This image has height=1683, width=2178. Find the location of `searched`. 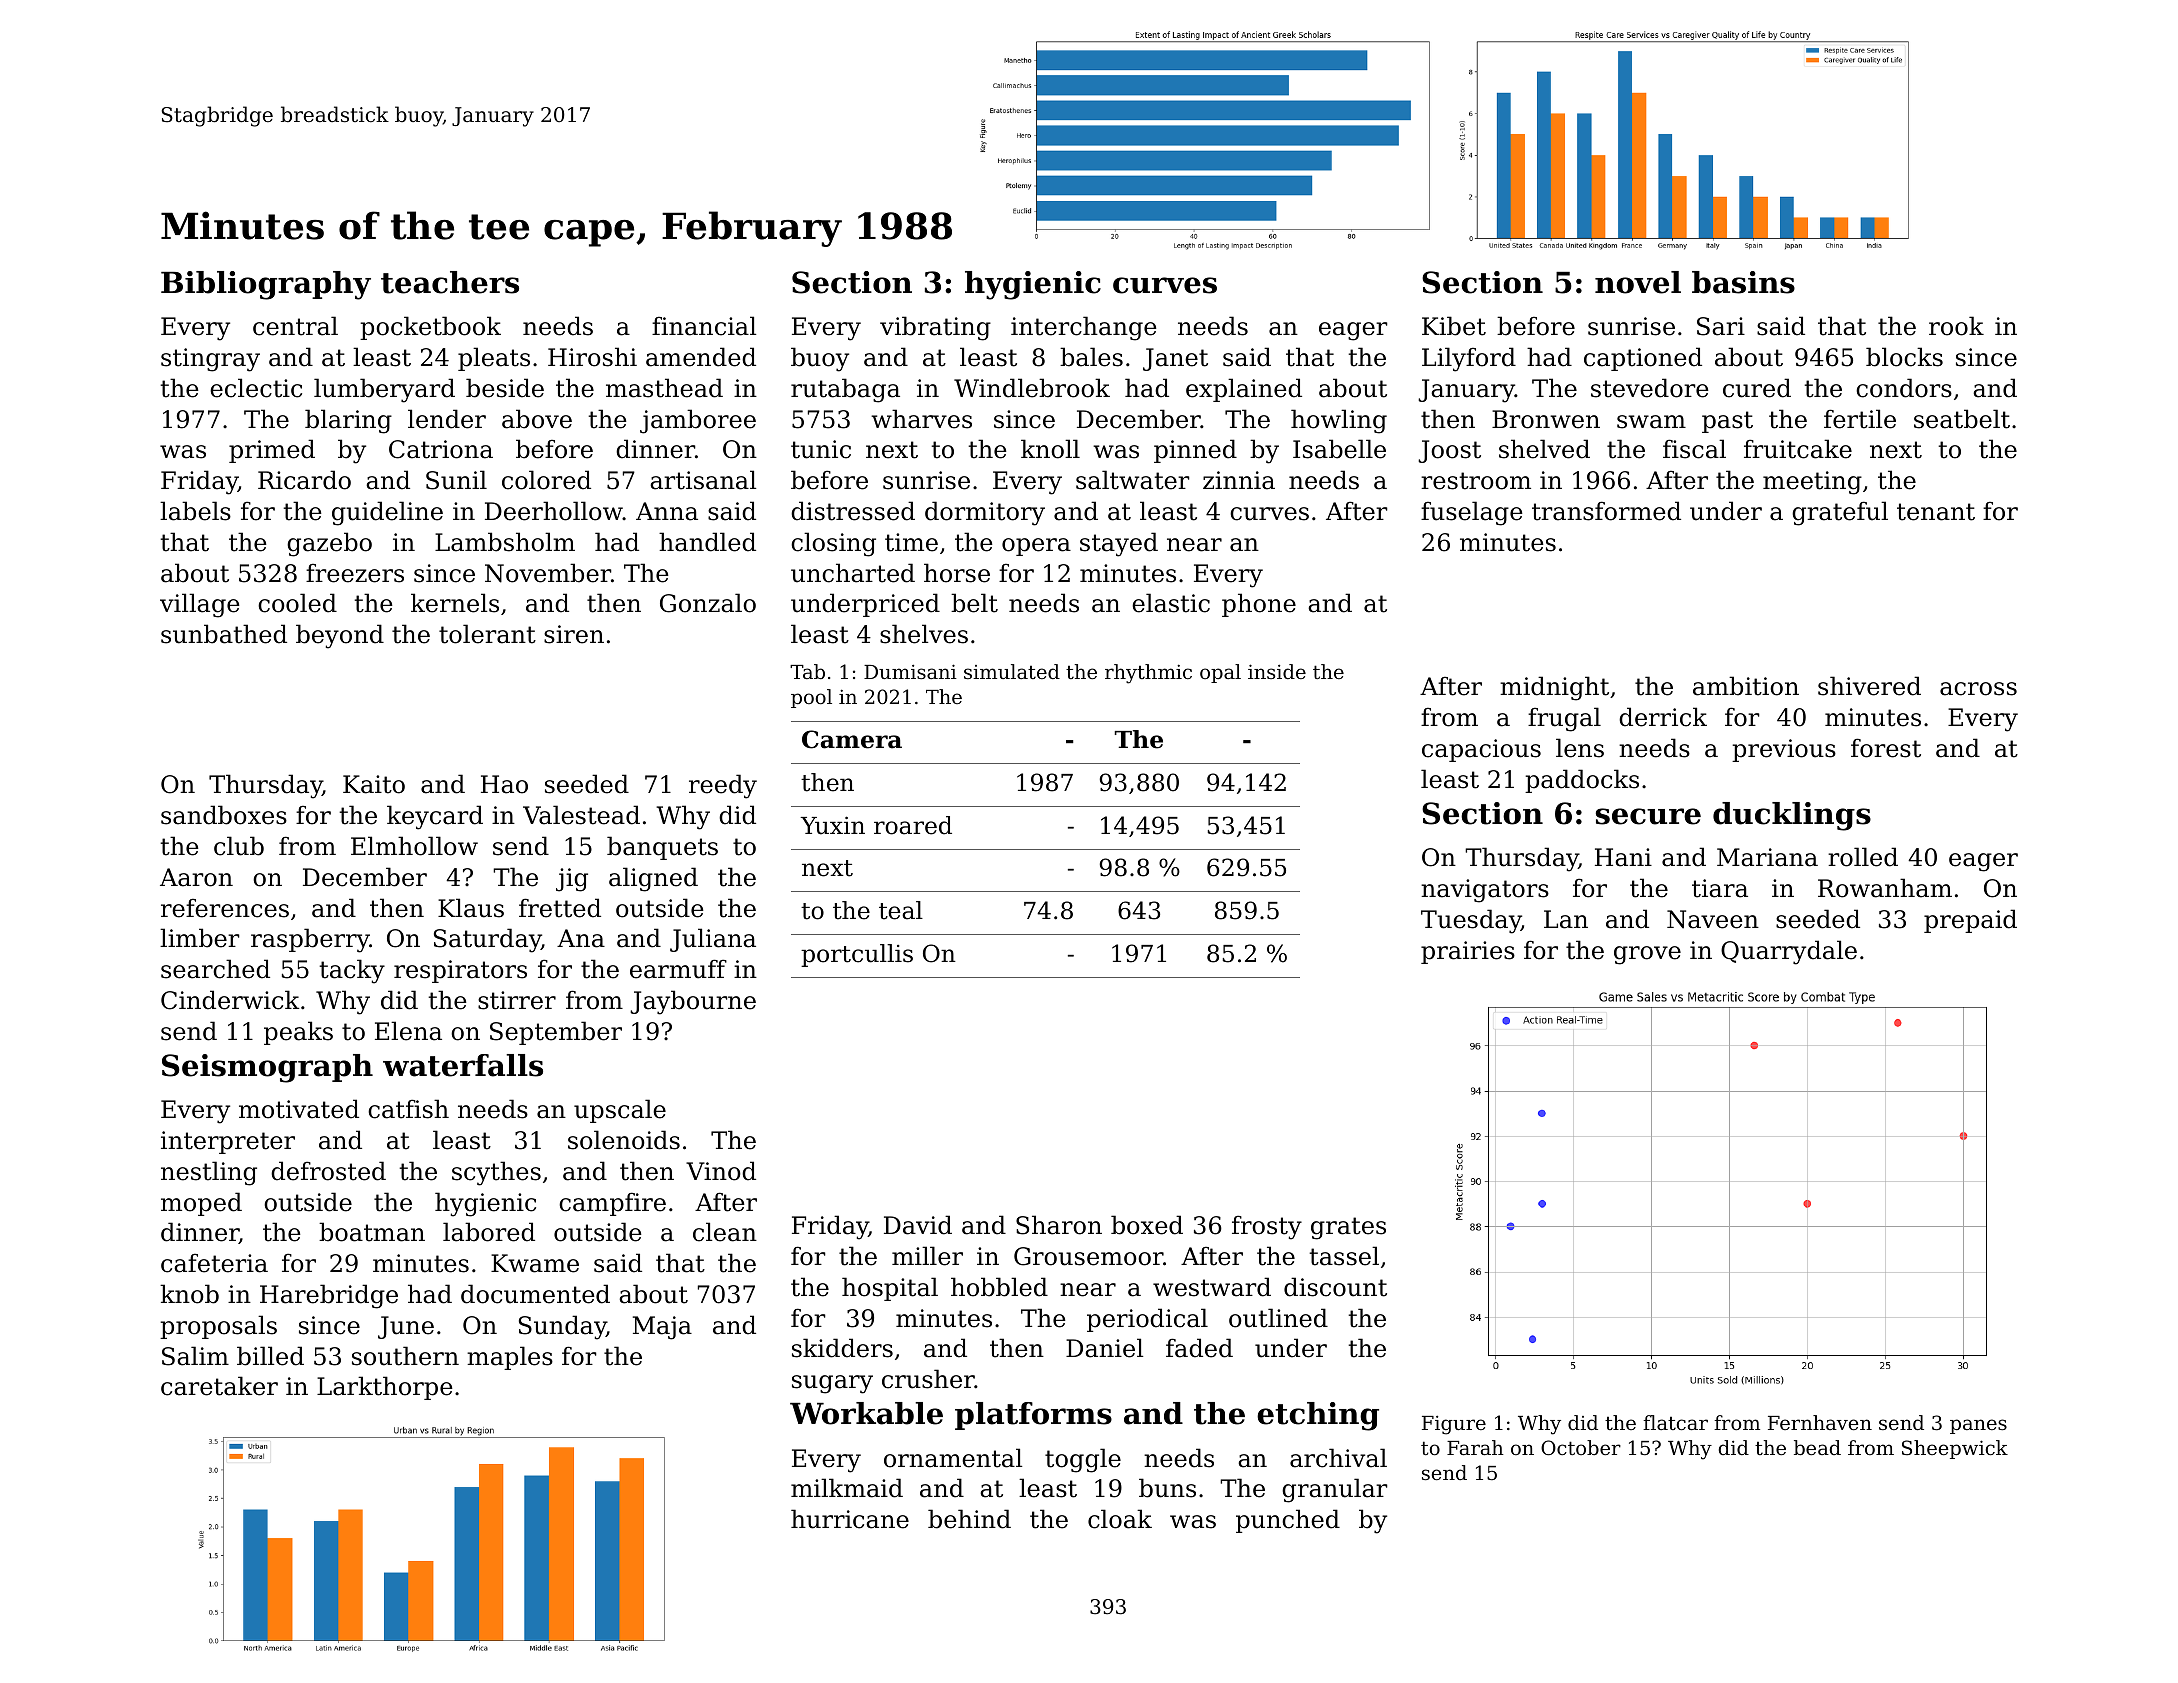

searched is located at coordinates (215, 969).
